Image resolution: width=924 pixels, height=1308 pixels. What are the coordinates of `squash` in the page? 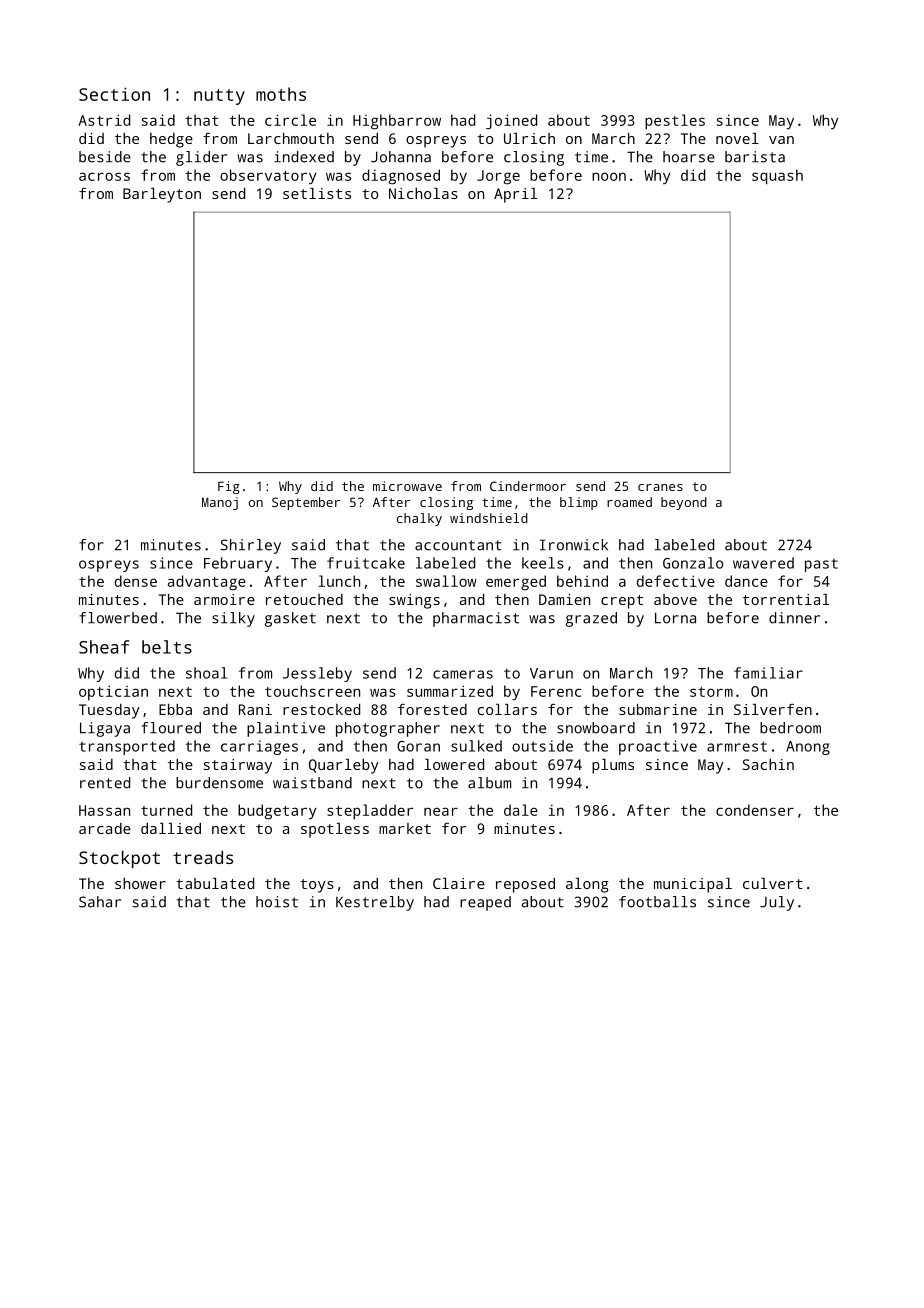 It's located at (777, 177).
